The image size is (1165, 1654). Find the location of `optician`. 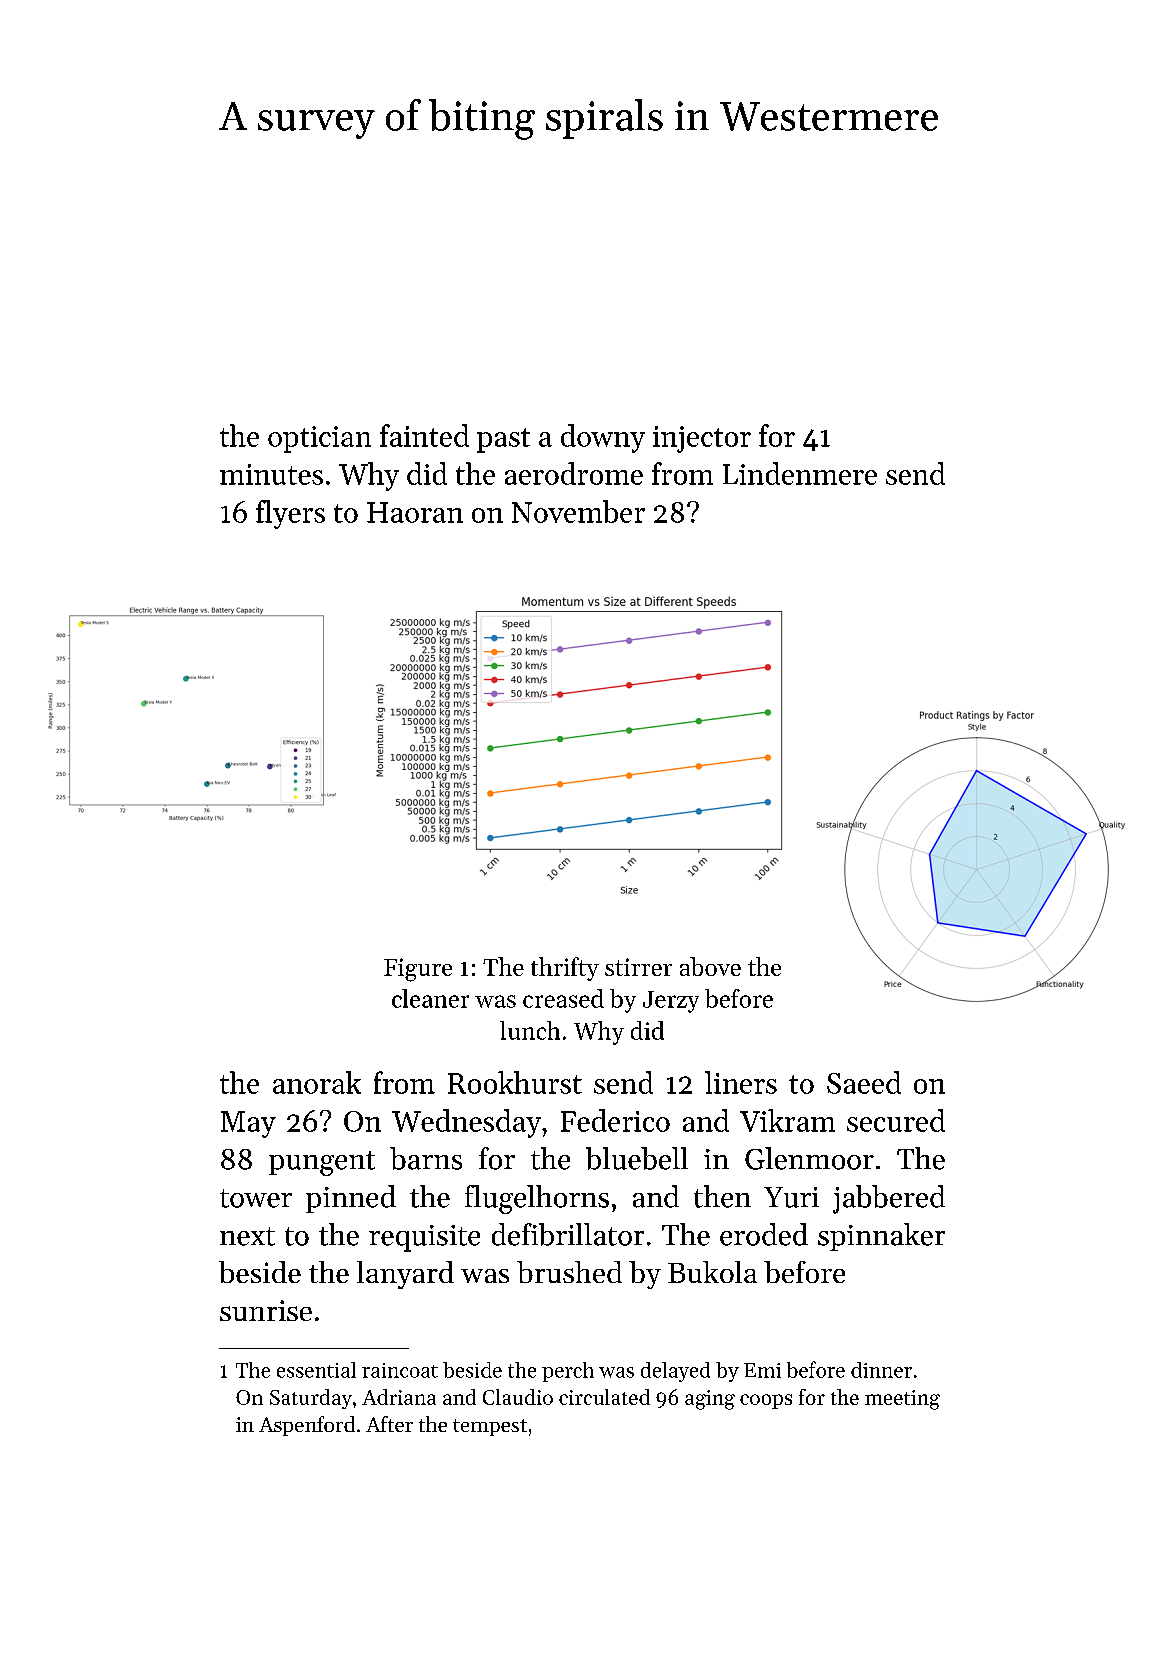

optician is located at coordinates (319, 439).
